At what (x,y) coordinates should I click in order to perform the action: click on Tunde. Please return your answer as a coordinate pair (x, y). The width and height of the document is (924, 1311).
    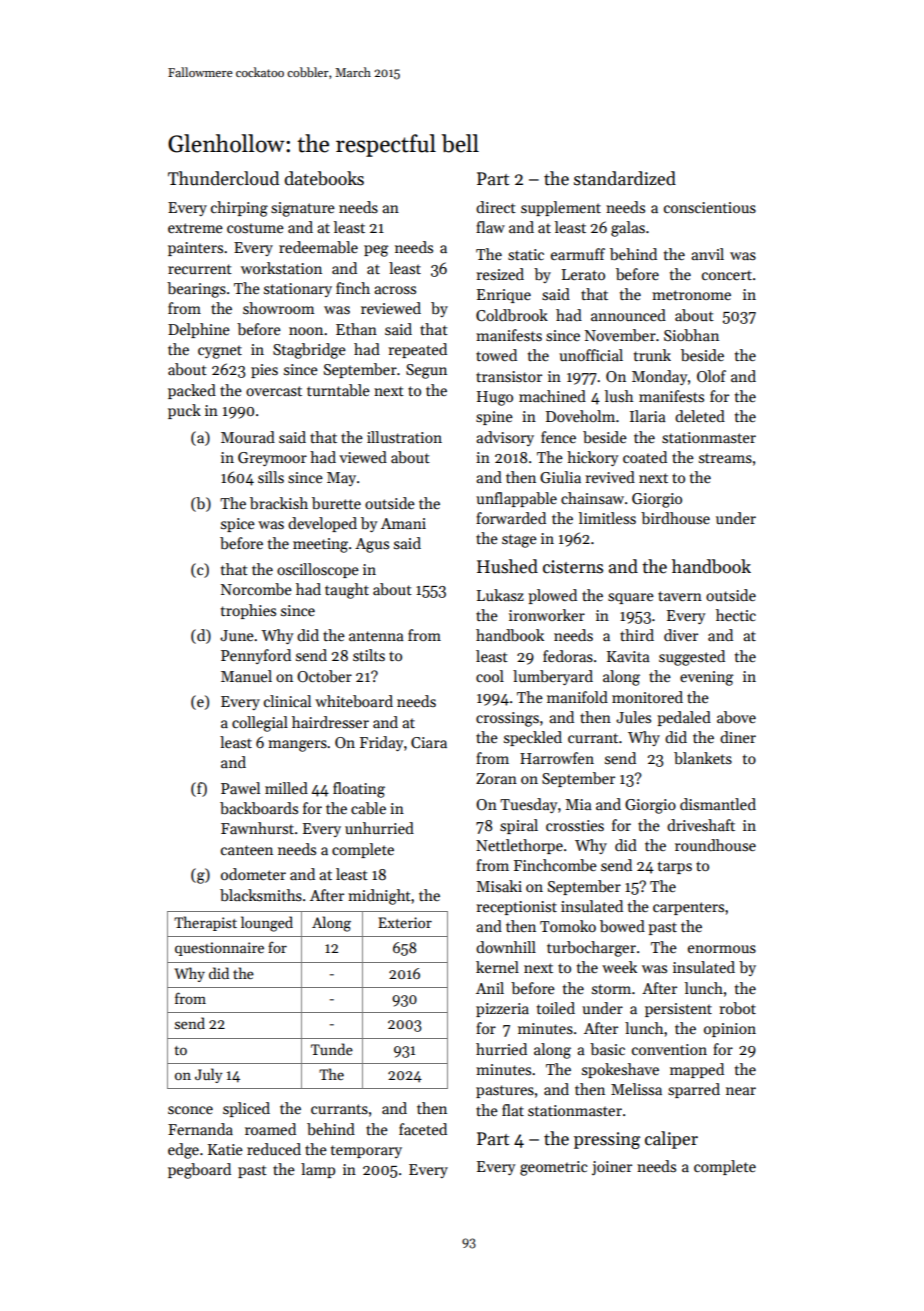
    Looking at the image, I should click on (332, 1049).
